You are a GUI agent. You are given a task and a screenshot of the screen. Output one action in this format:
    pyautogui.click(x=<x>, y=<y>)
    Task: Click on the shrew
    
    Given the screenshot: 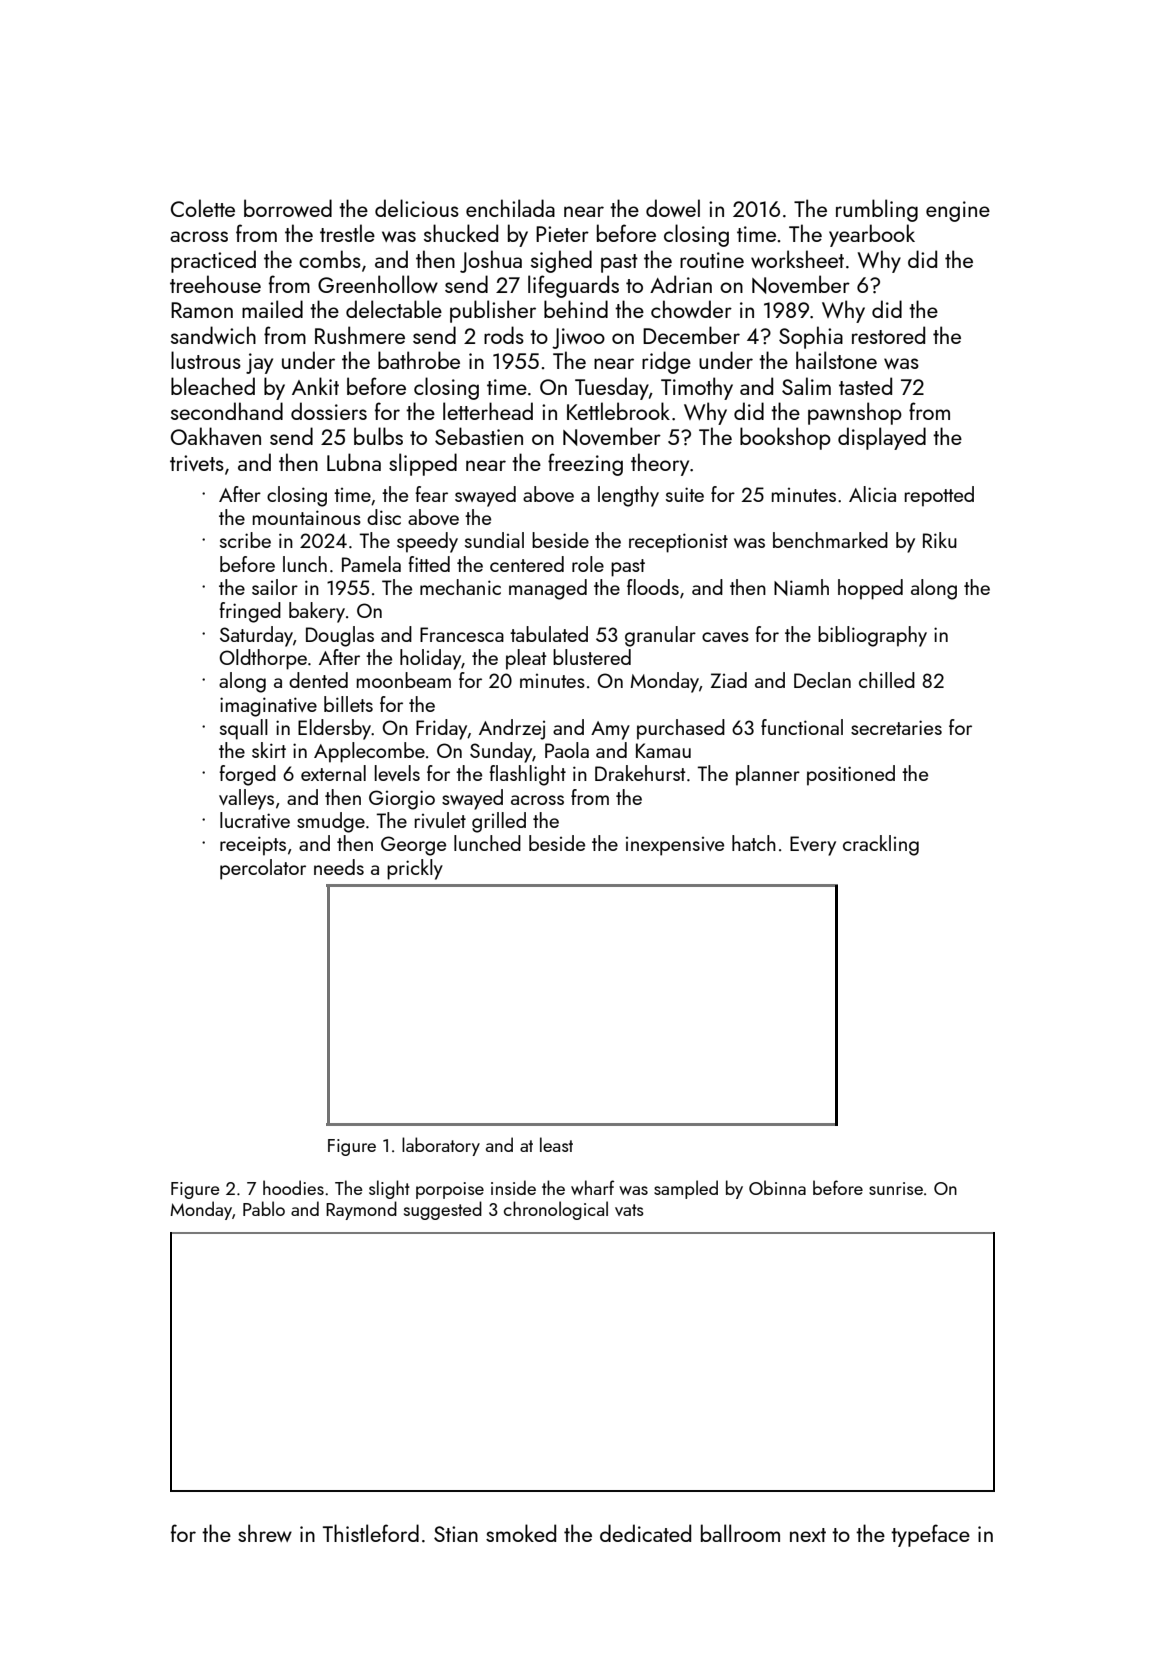 What is the action you would take?
    pyautogui.click(x=265, y=1533)
